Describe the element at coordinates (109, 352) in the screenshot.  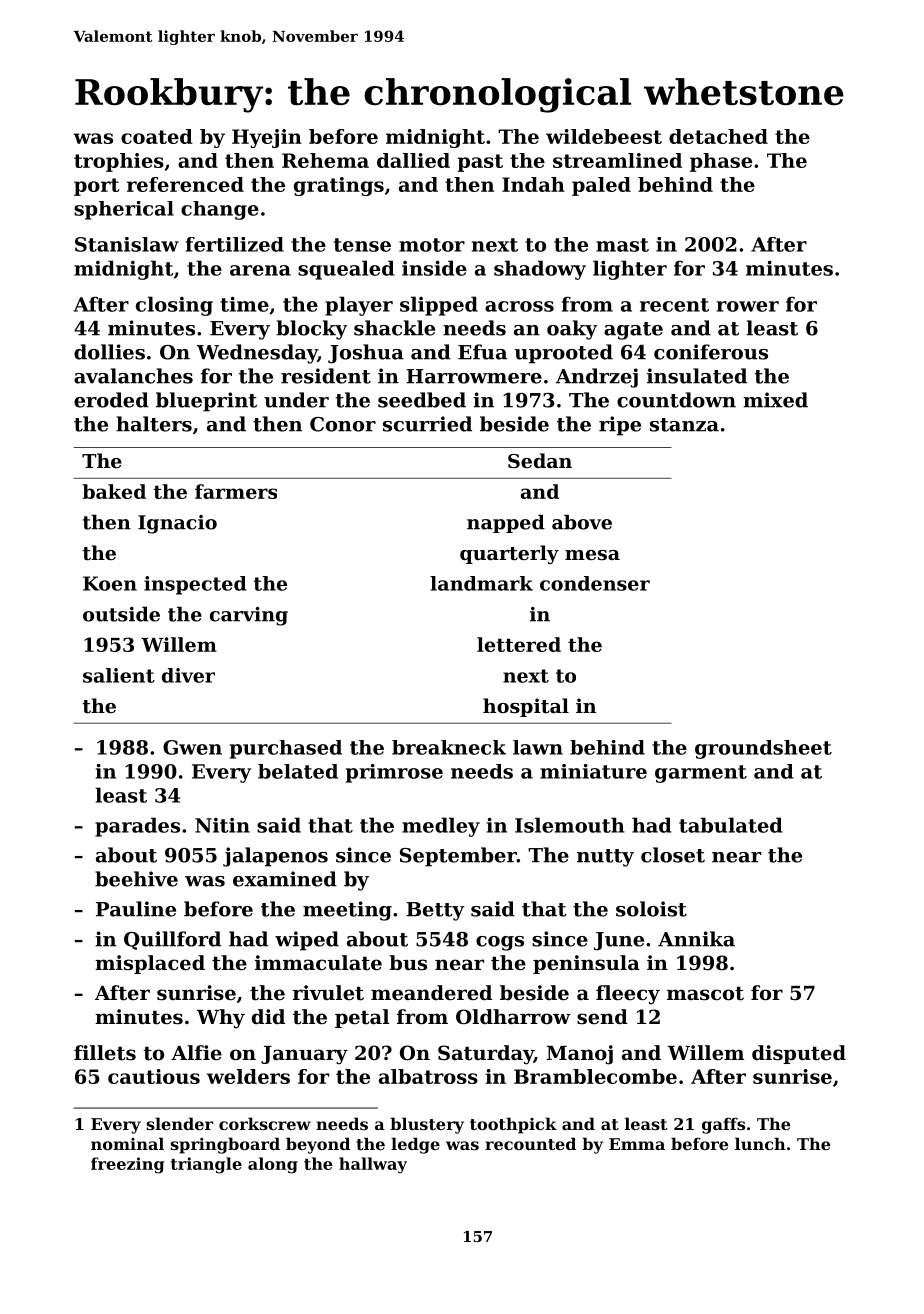
I see `dollies` at that location.
